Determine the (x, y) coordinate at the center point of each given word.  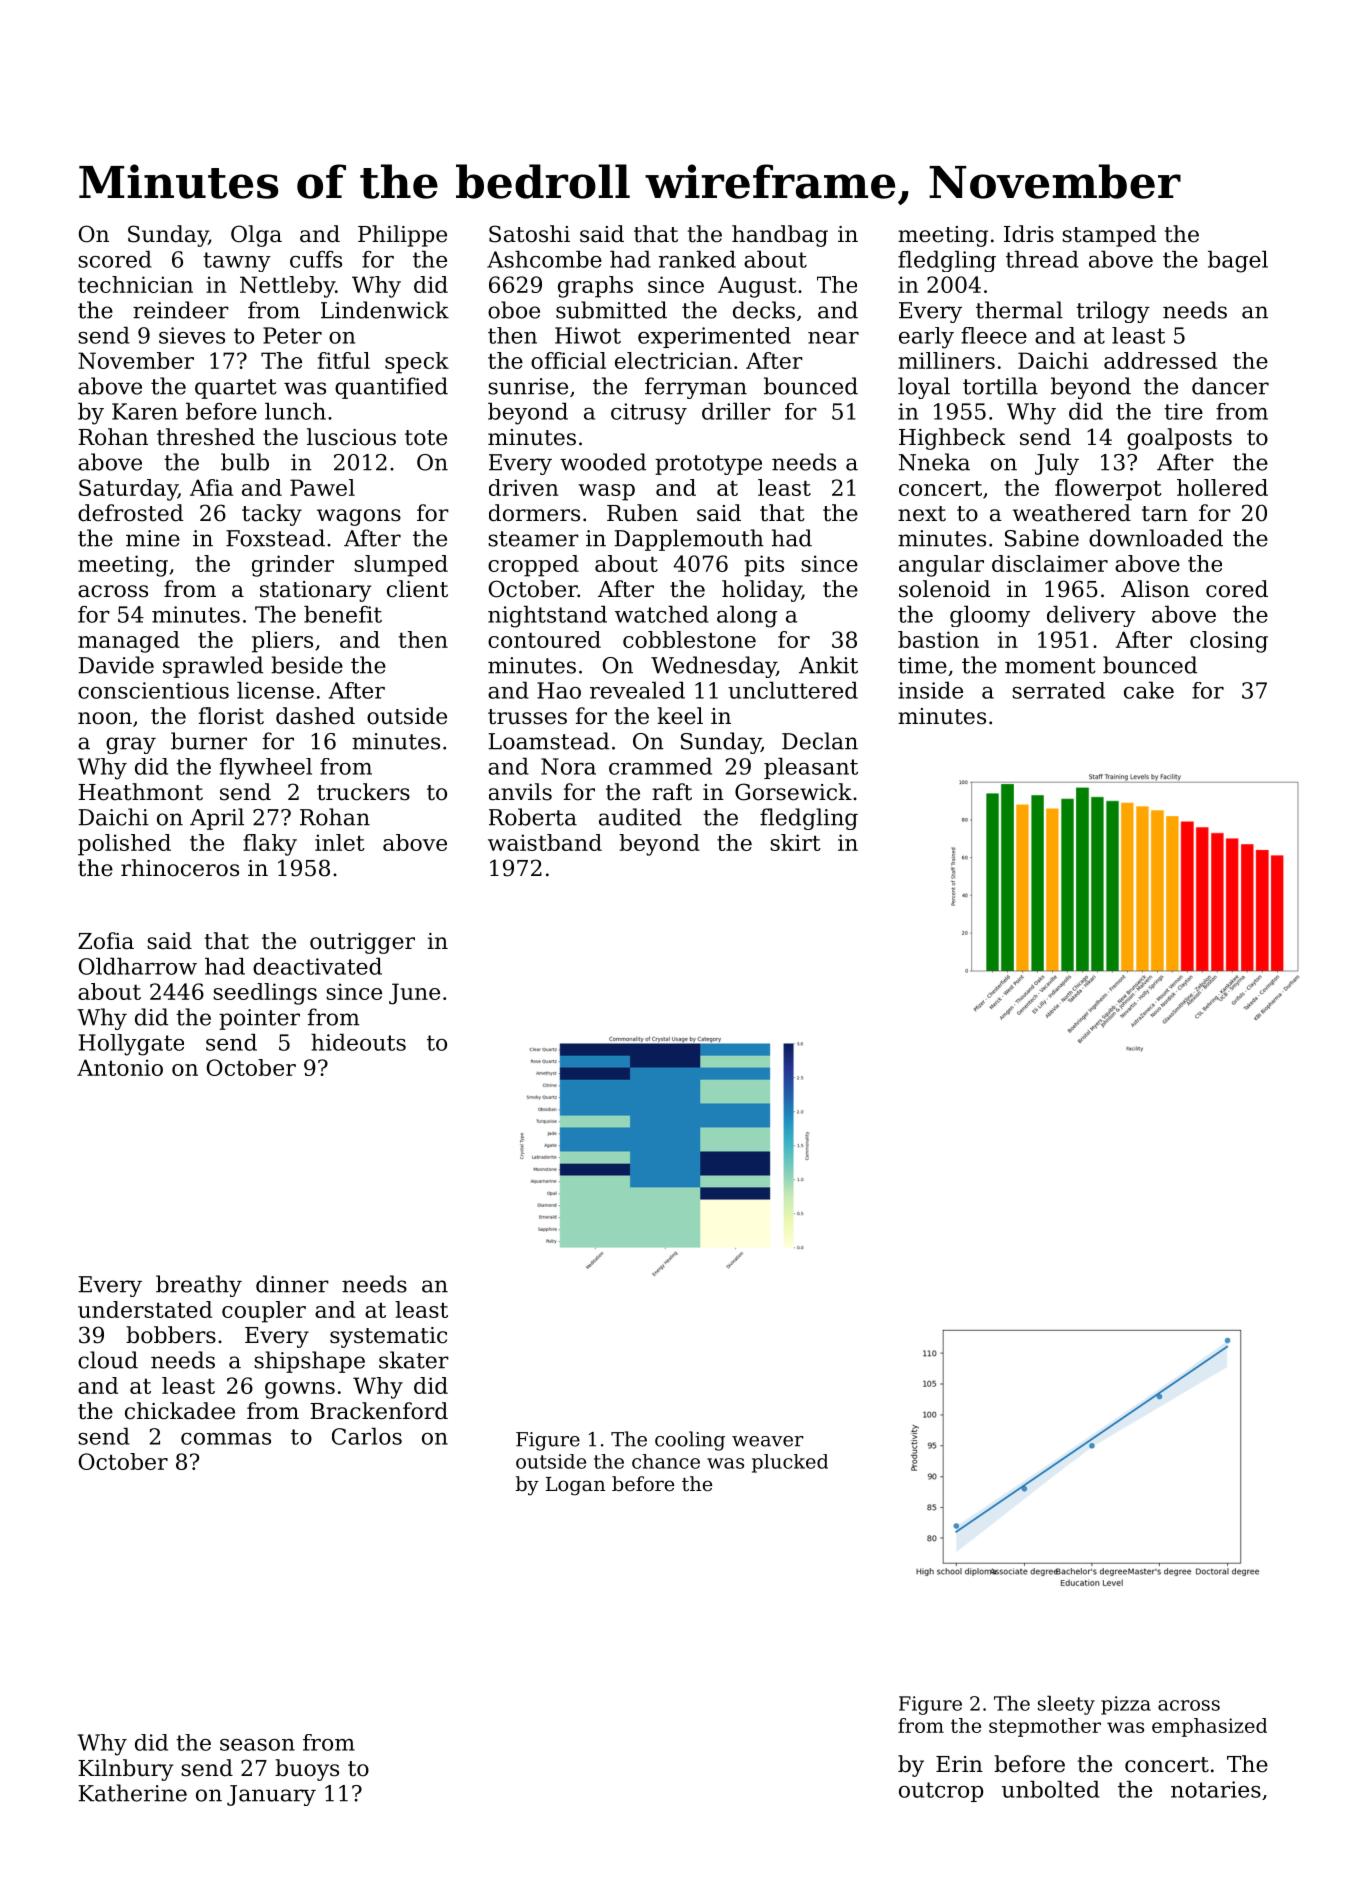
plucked (790, 1463)
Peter (292, 335)
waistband (545, 842)
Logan (575, 1486)
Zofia (106, 941)
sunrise (528, 386)
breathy (199, 1286)
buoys (307, 1770)
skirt (795, 842)
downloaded (1156, 538)
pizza (1126, 1705)
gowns (300, 1390)
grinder (293, 566)
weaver (768, 1441)
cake (1149, 690)
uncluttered (793, 690)
